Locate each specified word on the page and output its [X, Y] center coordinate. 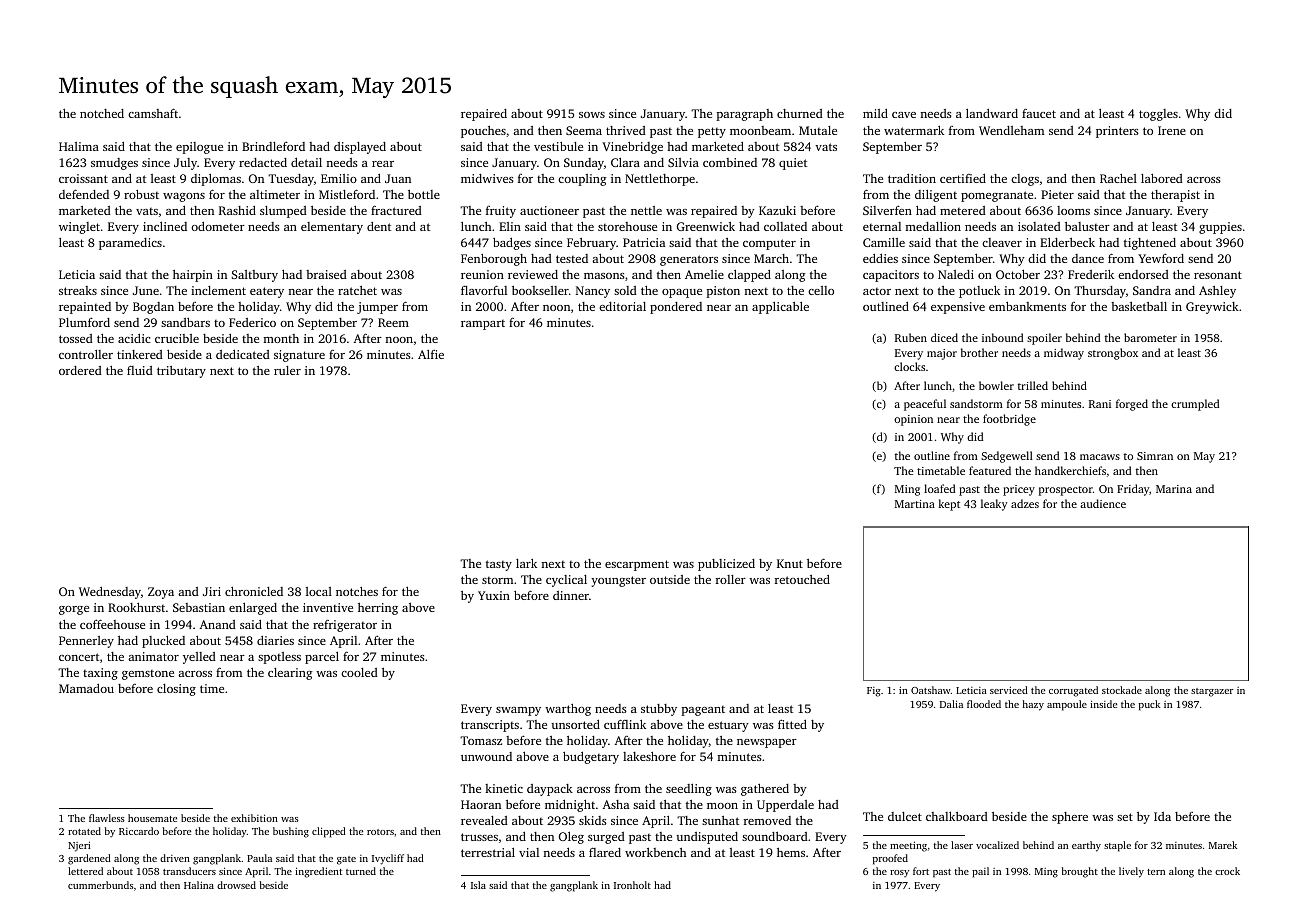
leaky [994, 505]
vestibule [558, 146]
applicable [780, 307]
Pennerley [86, 642]
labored [1162, 178]
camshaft [153, 113]
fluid [140, 370]
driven [175, 858]
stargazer [1212, 692]
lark [526, 563]
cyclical [566, 581]
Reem [393, 322]
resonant [1218, 275]
